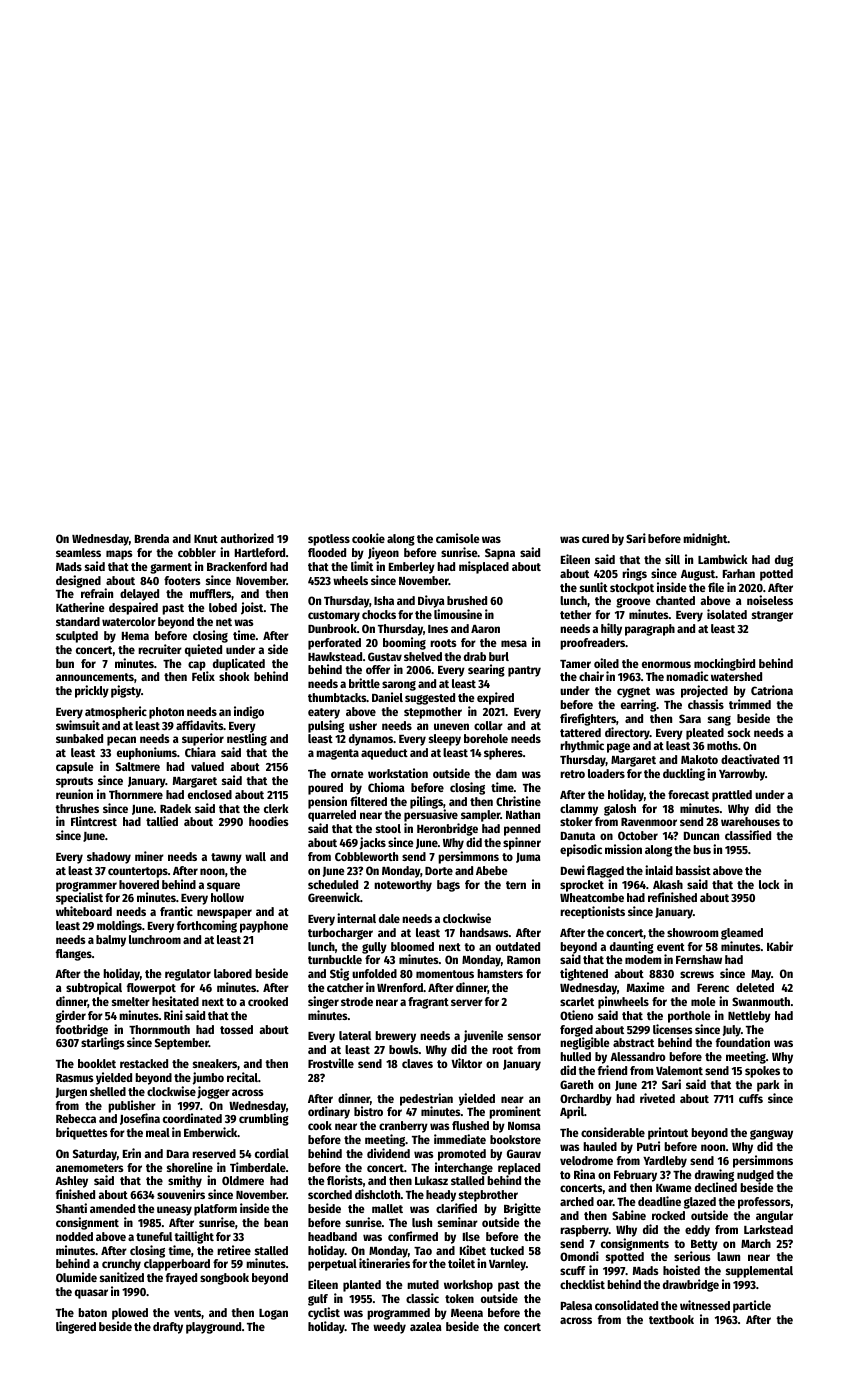 The width and height of the screenshot is (849, 1400). I want to click on token, so click(459, 1298).
